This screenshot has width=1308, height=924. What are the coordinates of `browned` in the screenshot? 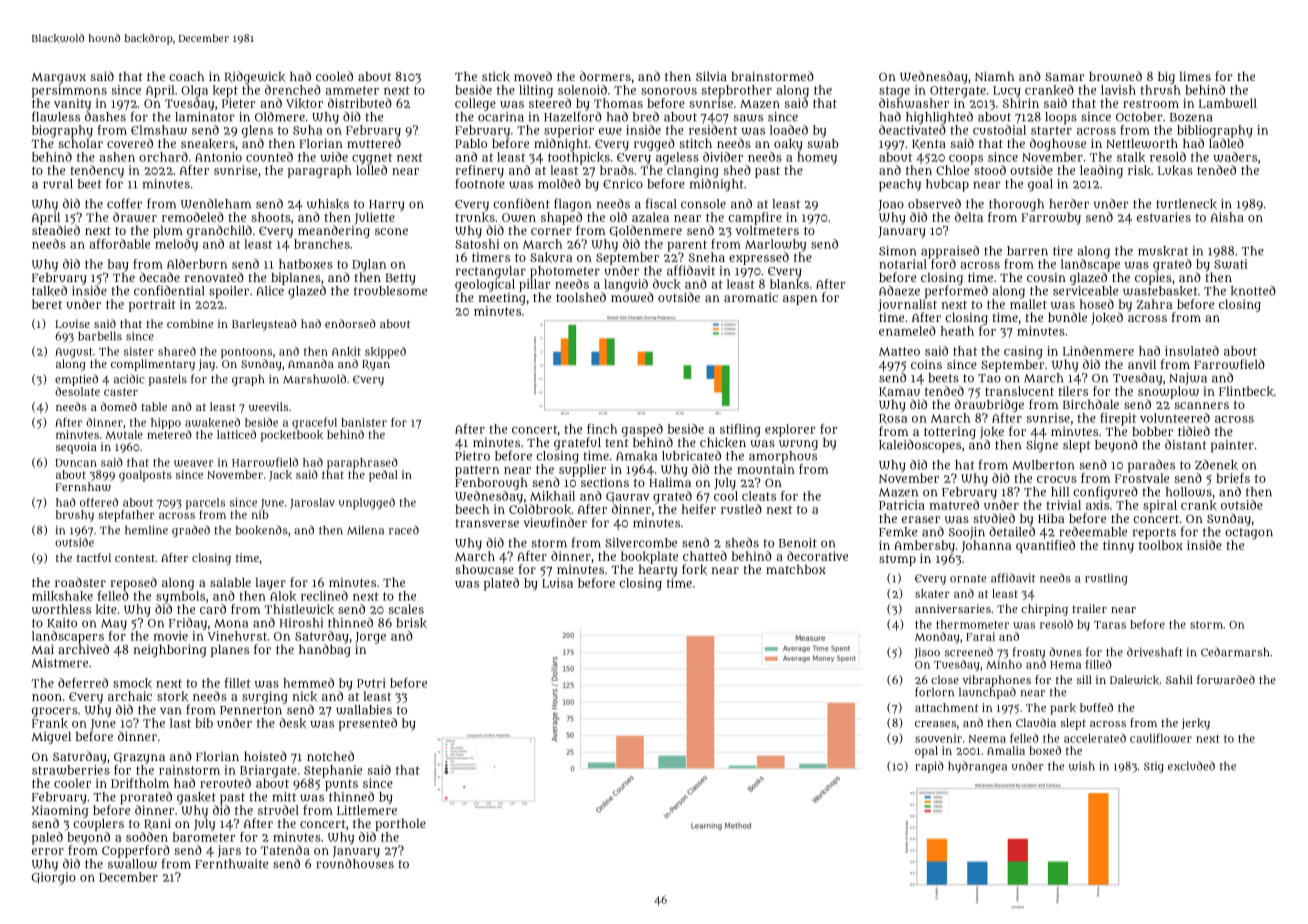 It's located at (1115, 76).
